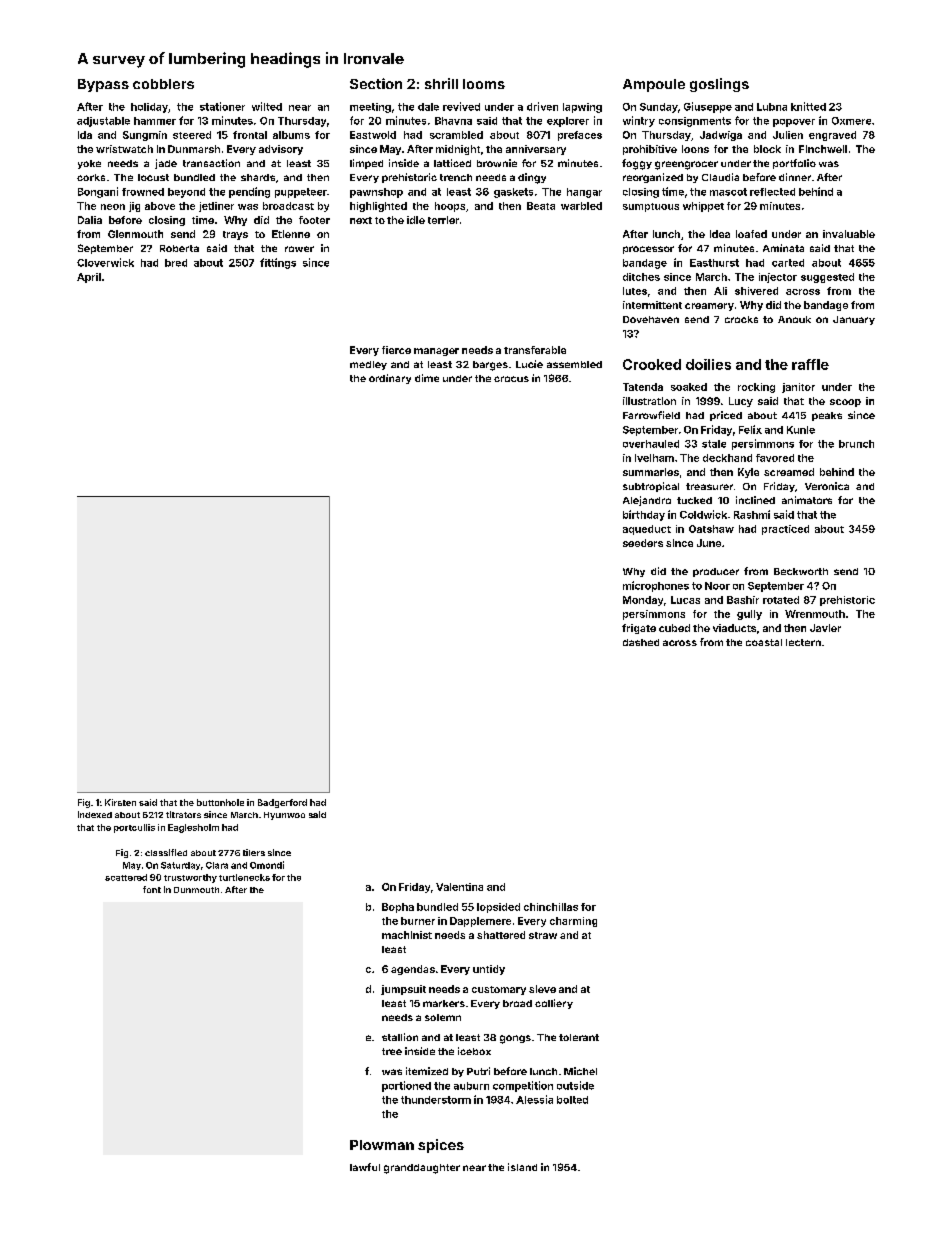  I want to click on Lucie, so click(529, 364).
